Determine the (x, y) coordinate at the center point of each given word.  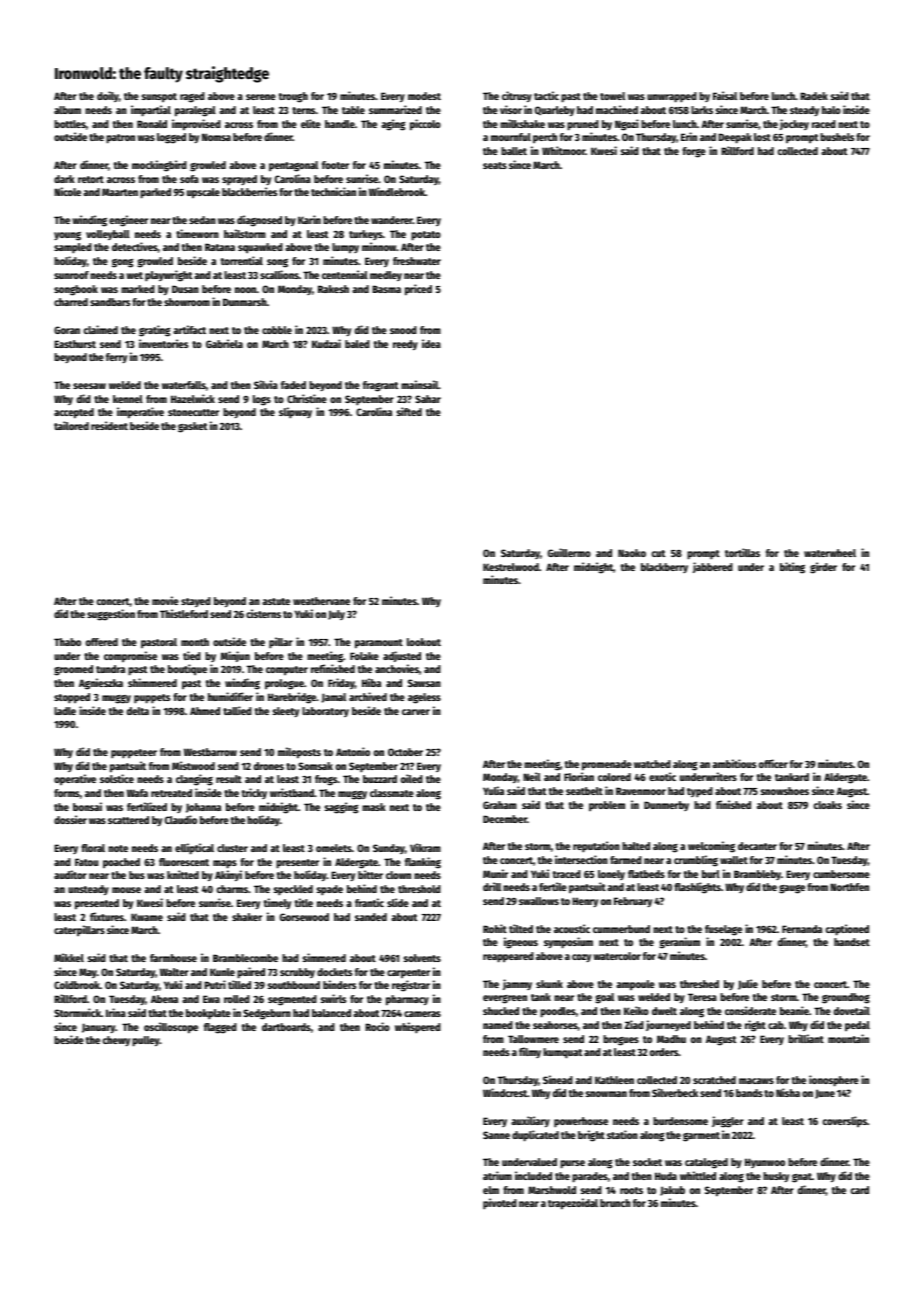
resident (109, 425)
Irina (116, 1012)
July (336, 615)
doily (108, 96)
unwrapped (672, 97)
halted (636, 846)
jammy (517, 984)
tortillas (742, 552)
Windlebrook (397, 191)
